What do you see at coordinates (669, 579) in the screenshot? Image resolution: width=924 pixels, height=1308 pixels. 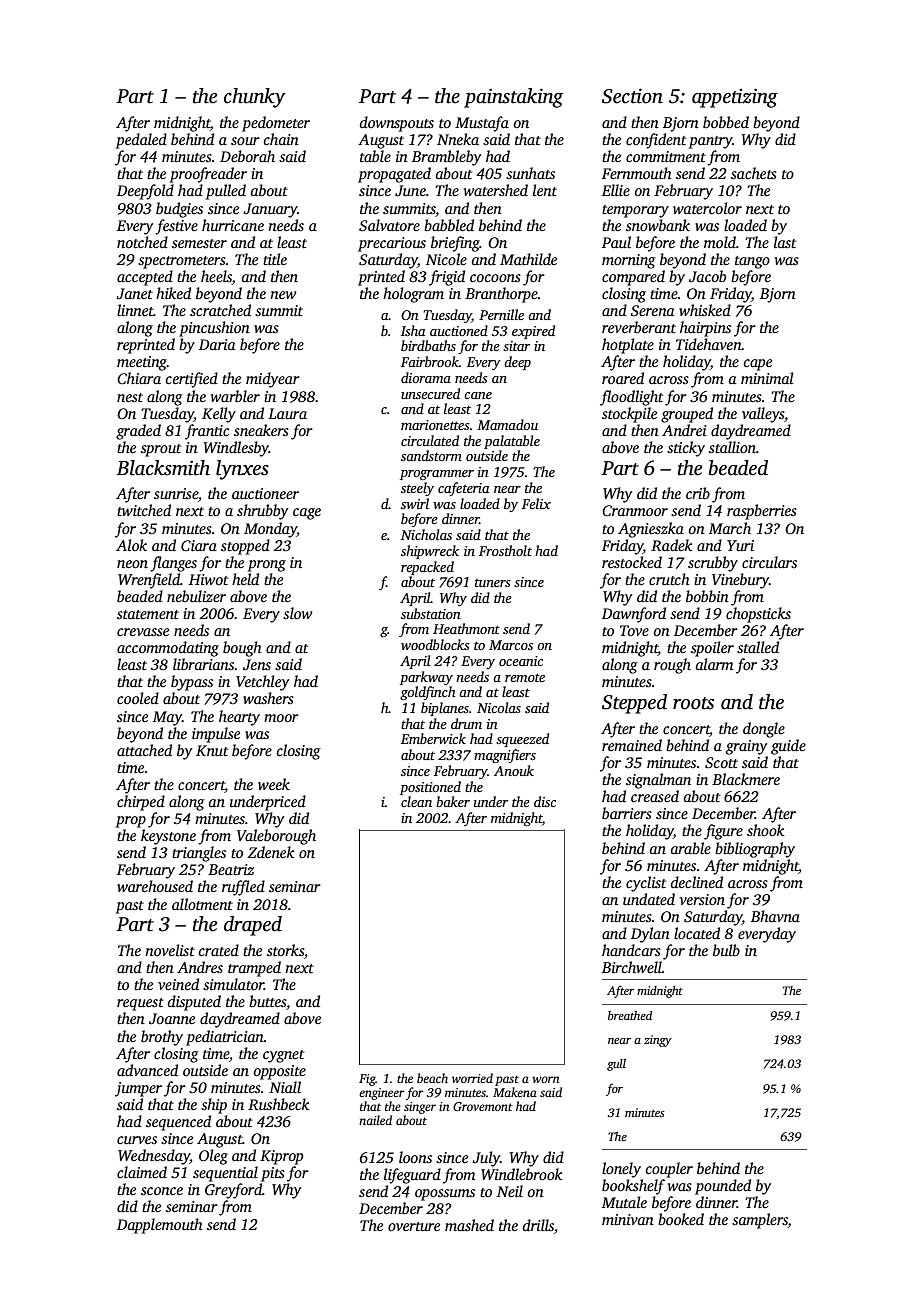 I see `crutch` at bounding box center [669, 579].
